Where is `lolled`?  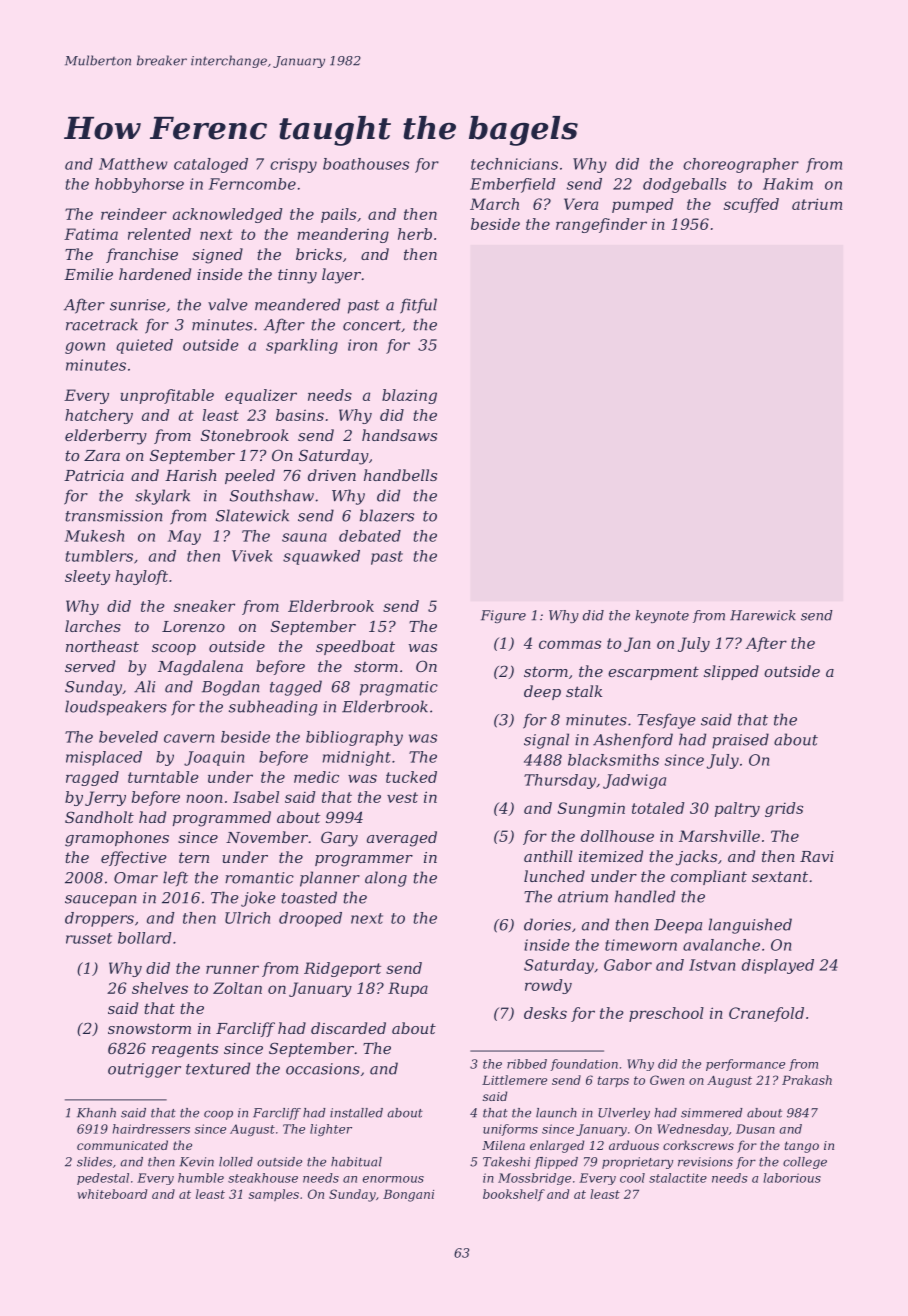
lolled is located at coordinates (236, 1162).
